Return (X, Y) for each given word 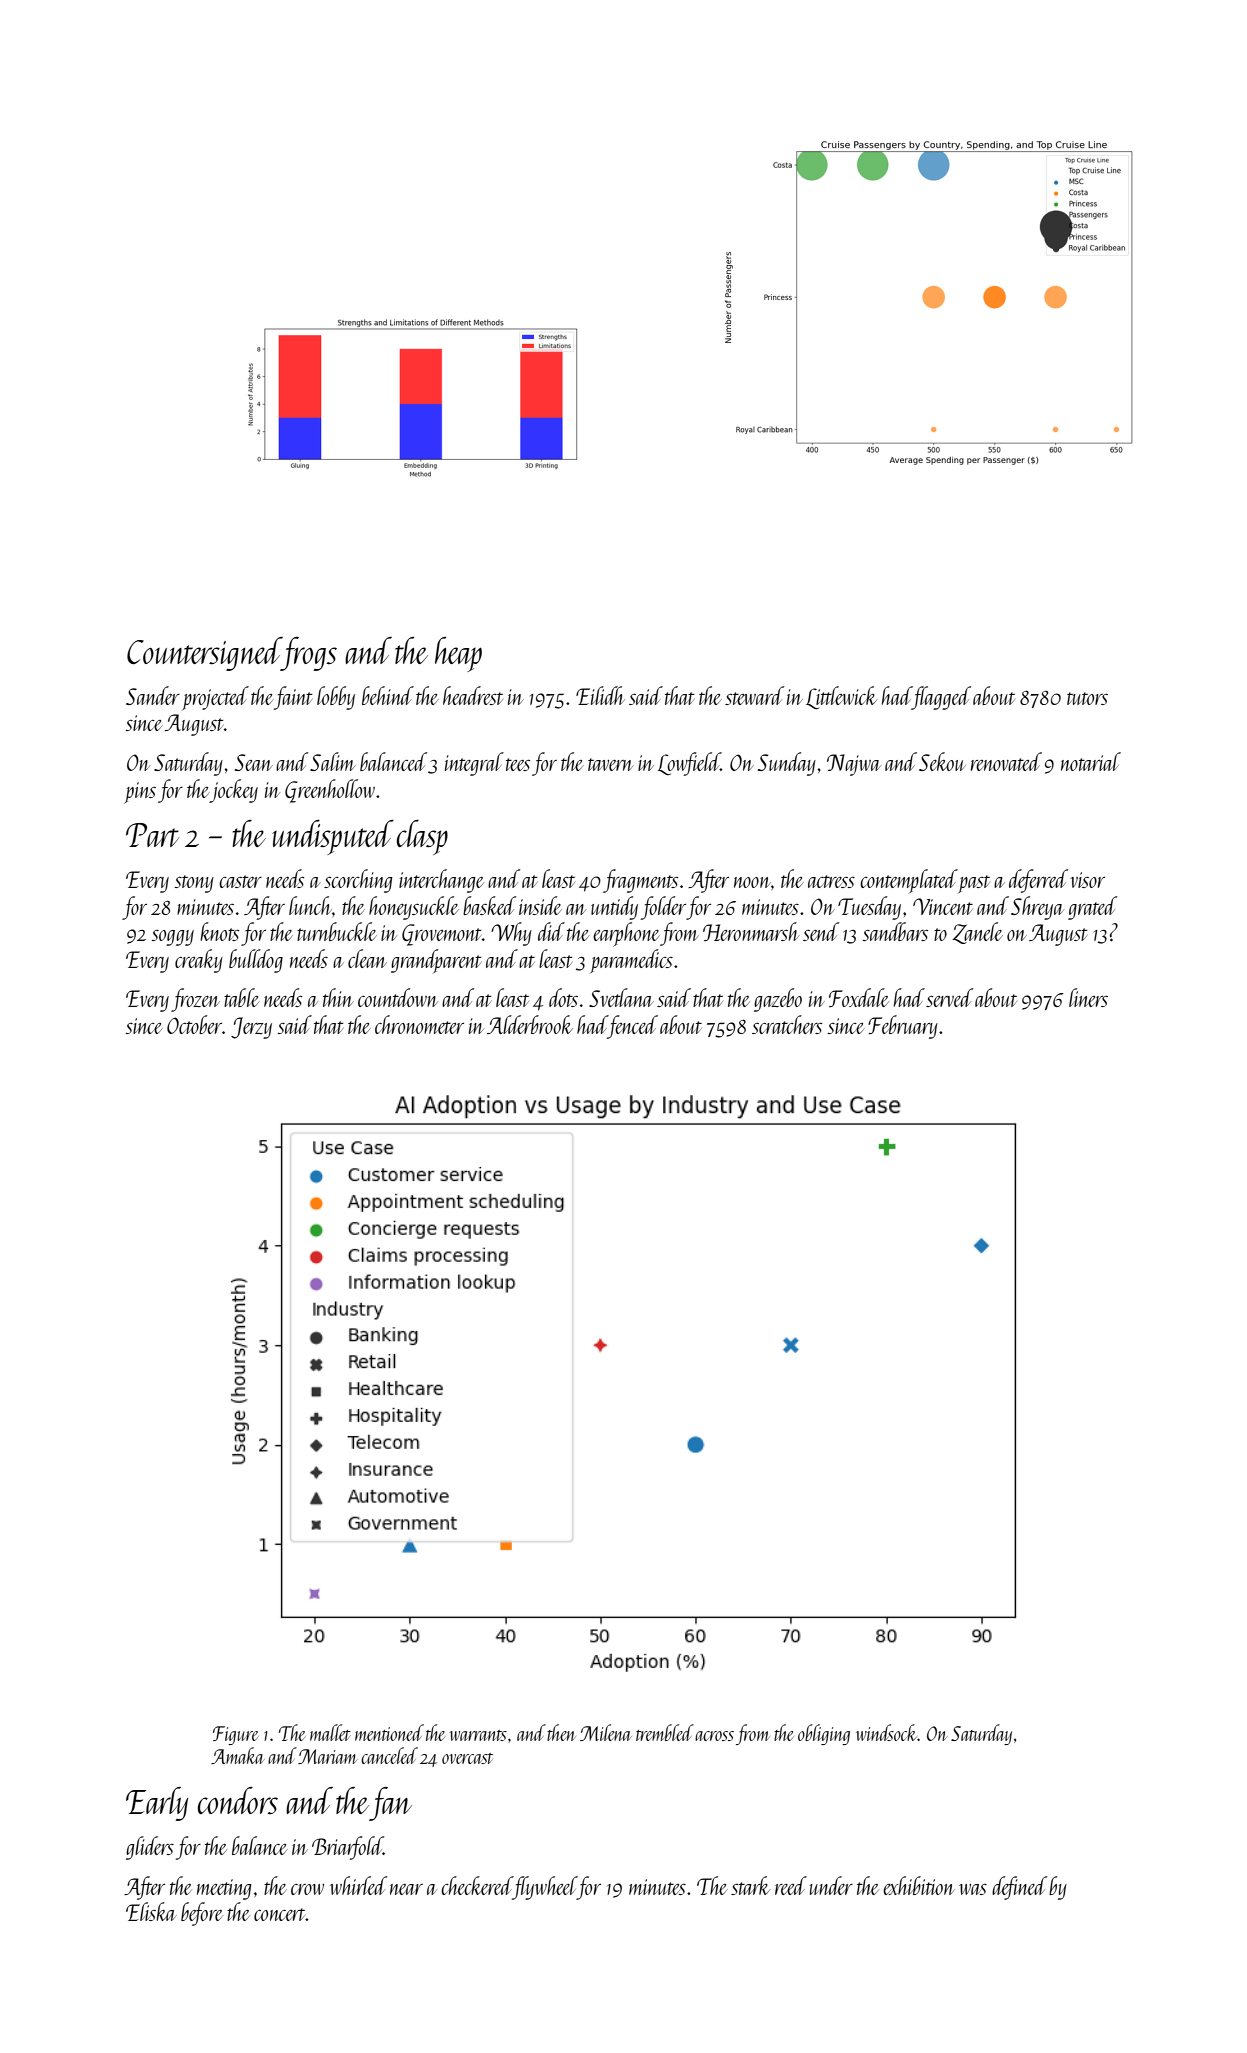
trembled (665, 1732)
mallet (330, 1732)
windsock (887, 1732)
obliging (824, 1734)
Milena (606, 1732)
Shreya (1037, 908)
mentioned (389, 1732)
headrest (473, 695)
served (949, 997)
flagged (941, 698)
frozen (195, 1000)
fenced (633, 1027)
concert (280, 1914)
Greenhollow (330, 791)
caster (240, 881)
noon (752, 882)
